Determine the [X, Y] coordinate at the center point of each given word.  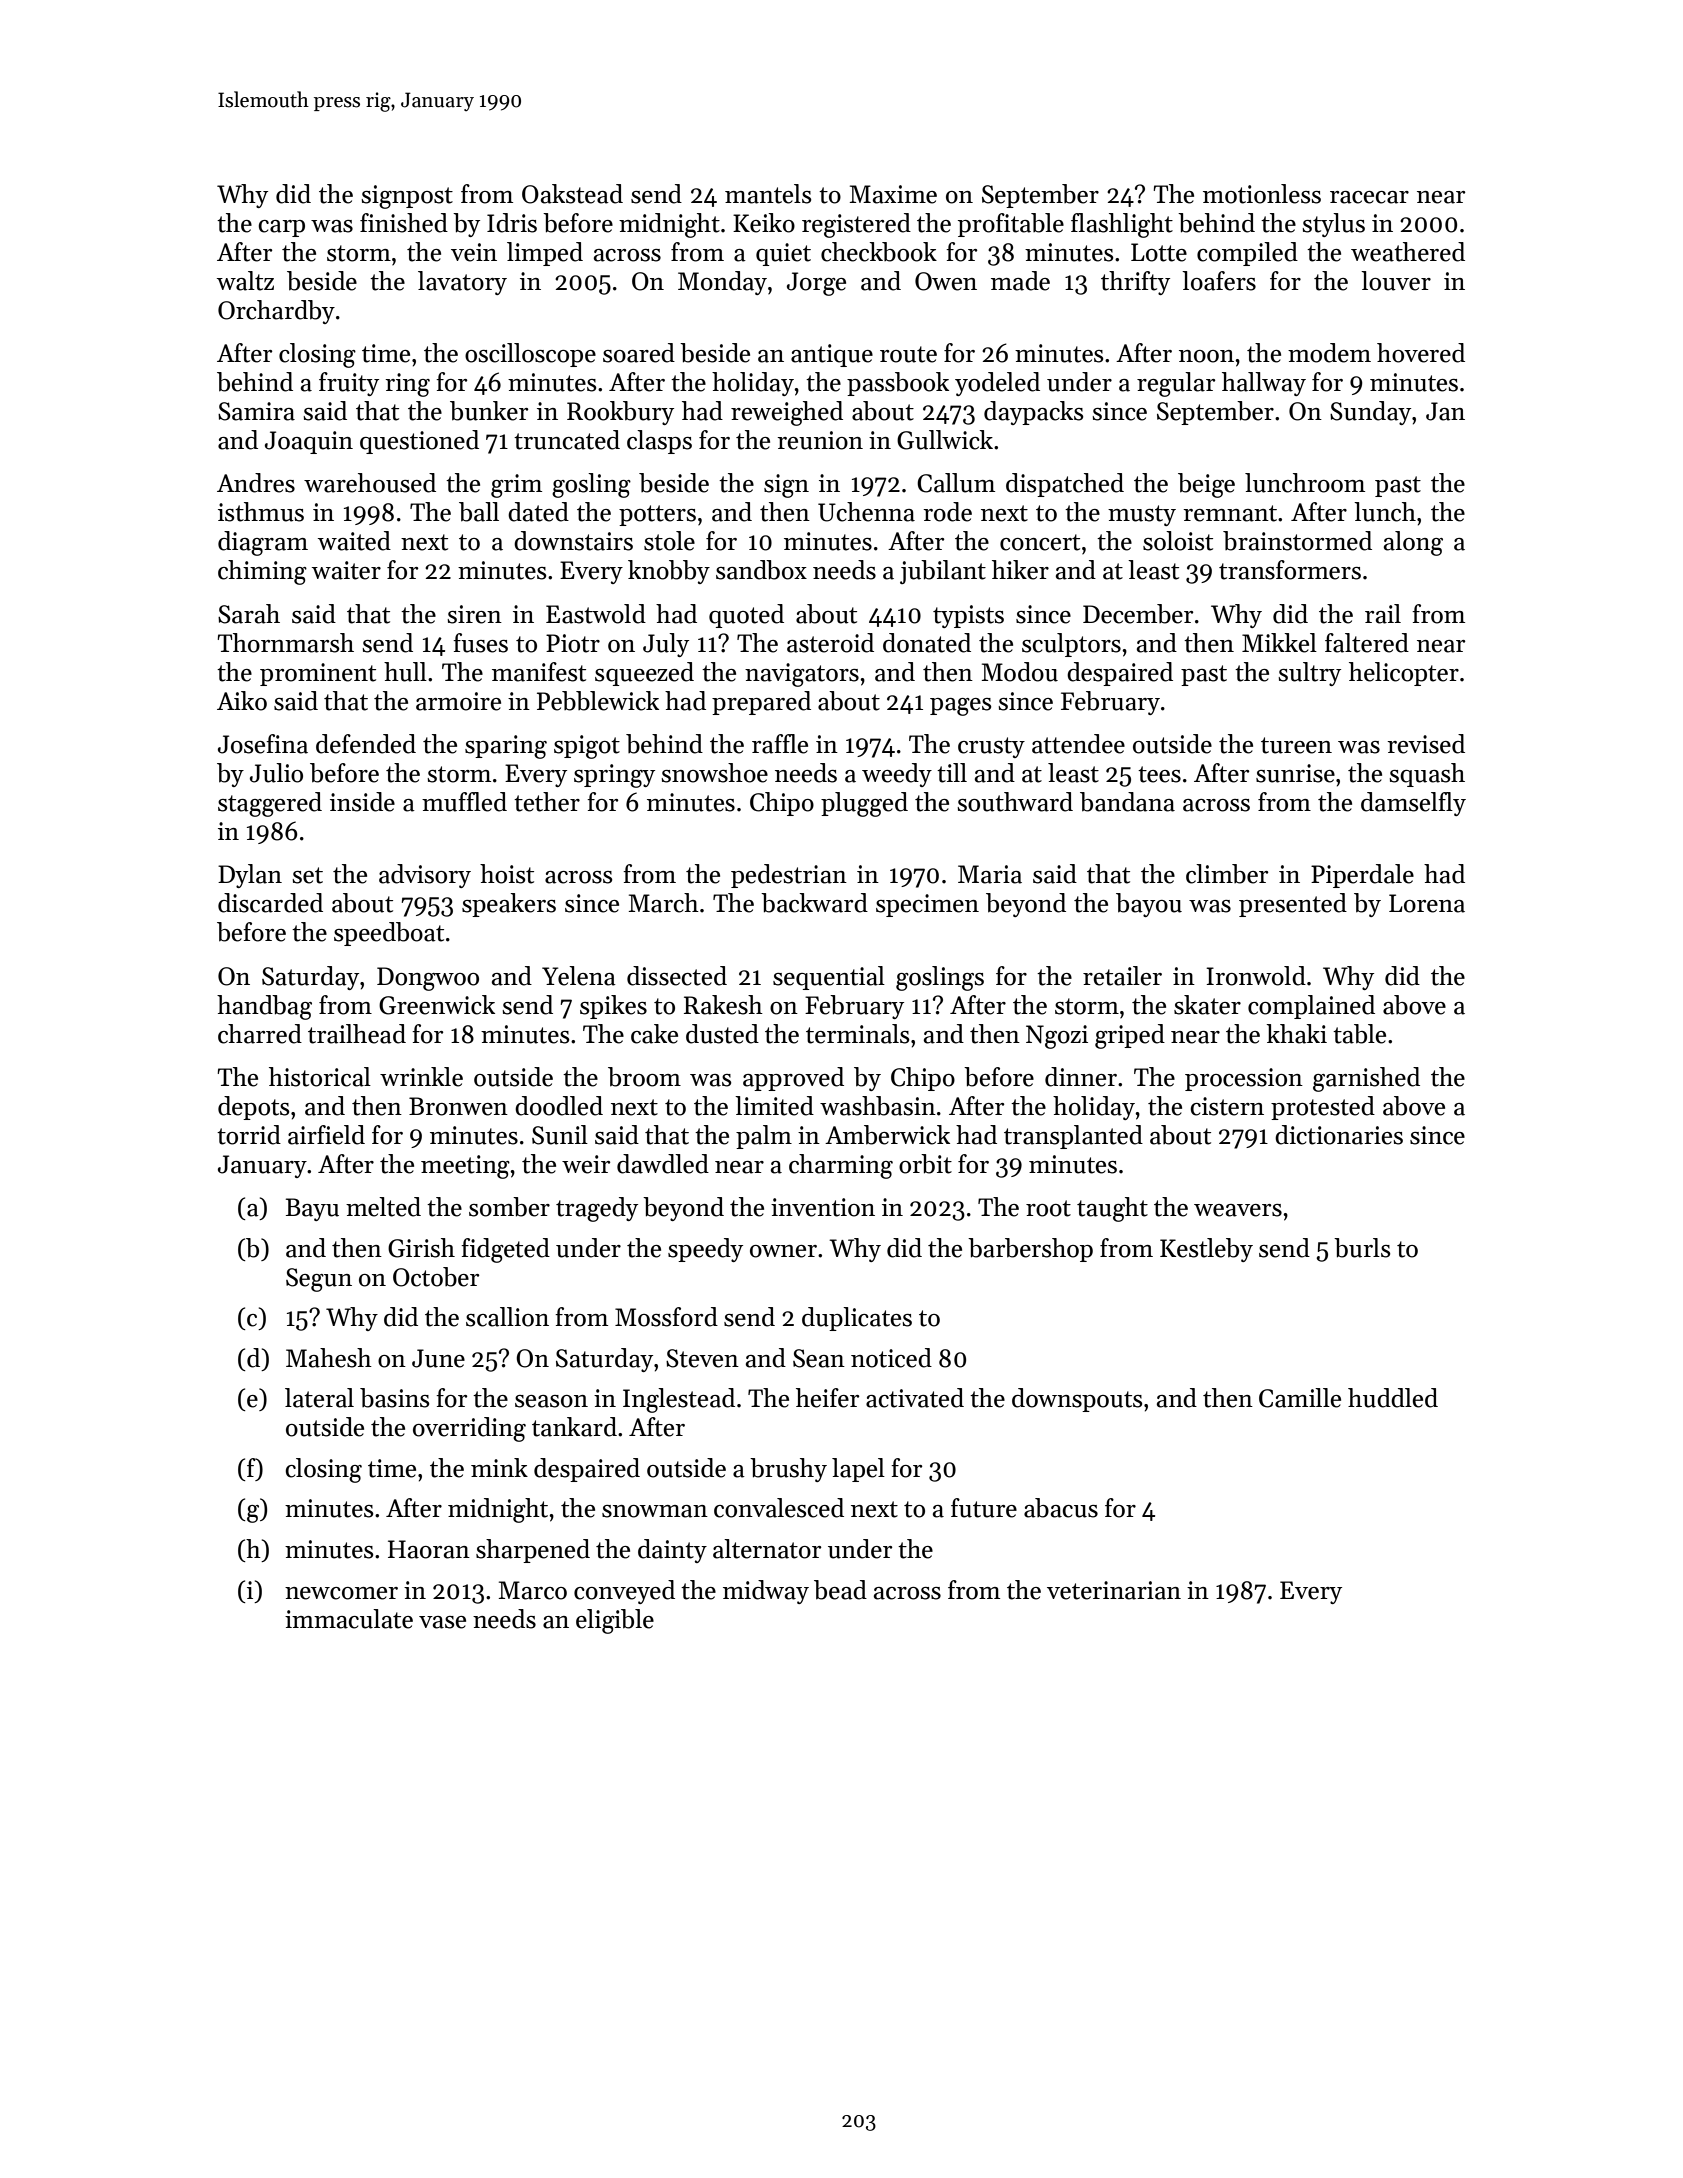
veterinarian [1114, 1590]
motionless [1262, 194]
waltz [245, 281]
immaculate [349, 1619]
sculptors [1071, 645]
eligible [615, 1621]
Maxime [893, 194]
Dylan [250, 876]
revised [1426, 744]
